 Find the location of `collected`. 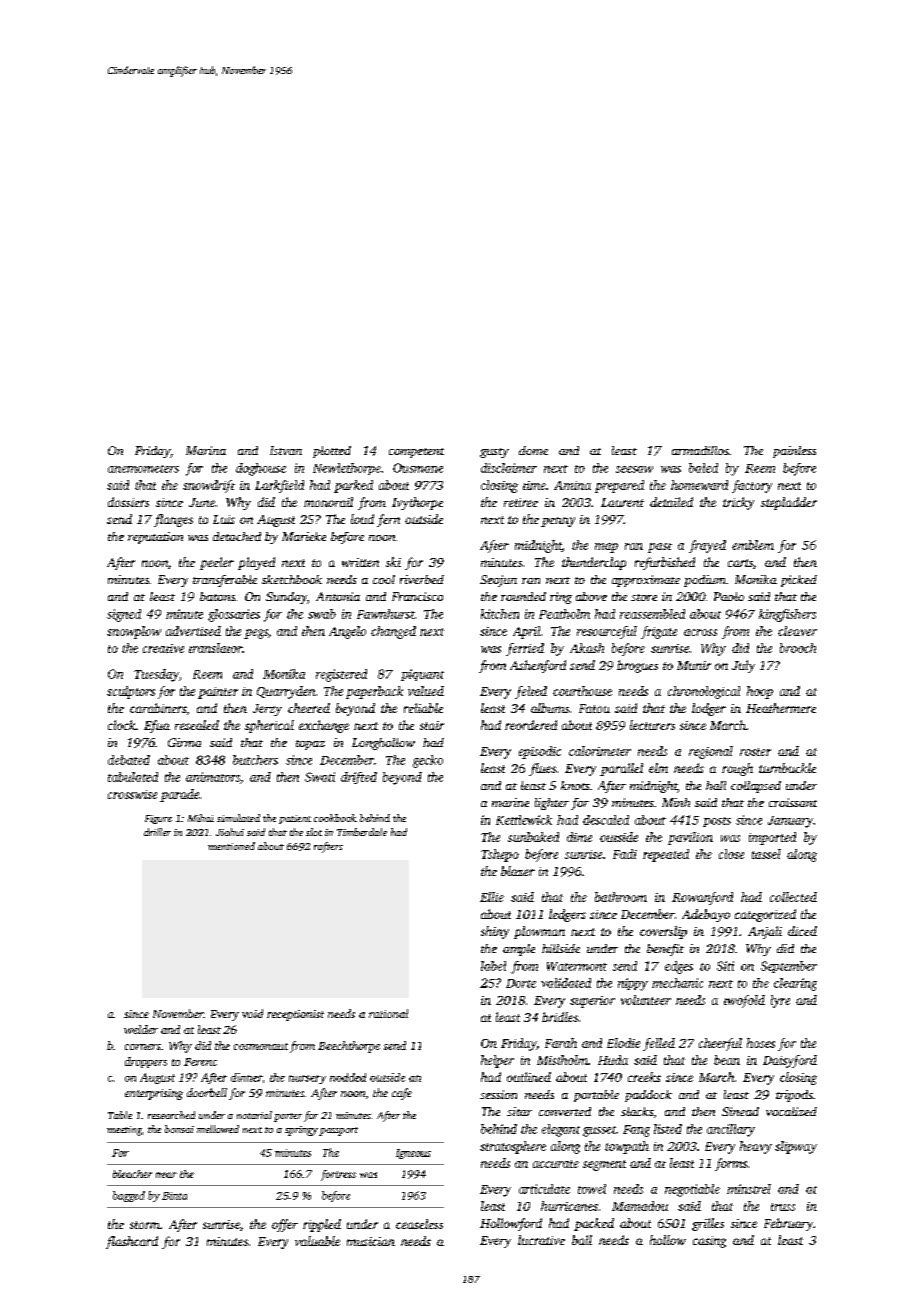

collected is located at coordinates (793, 897).
